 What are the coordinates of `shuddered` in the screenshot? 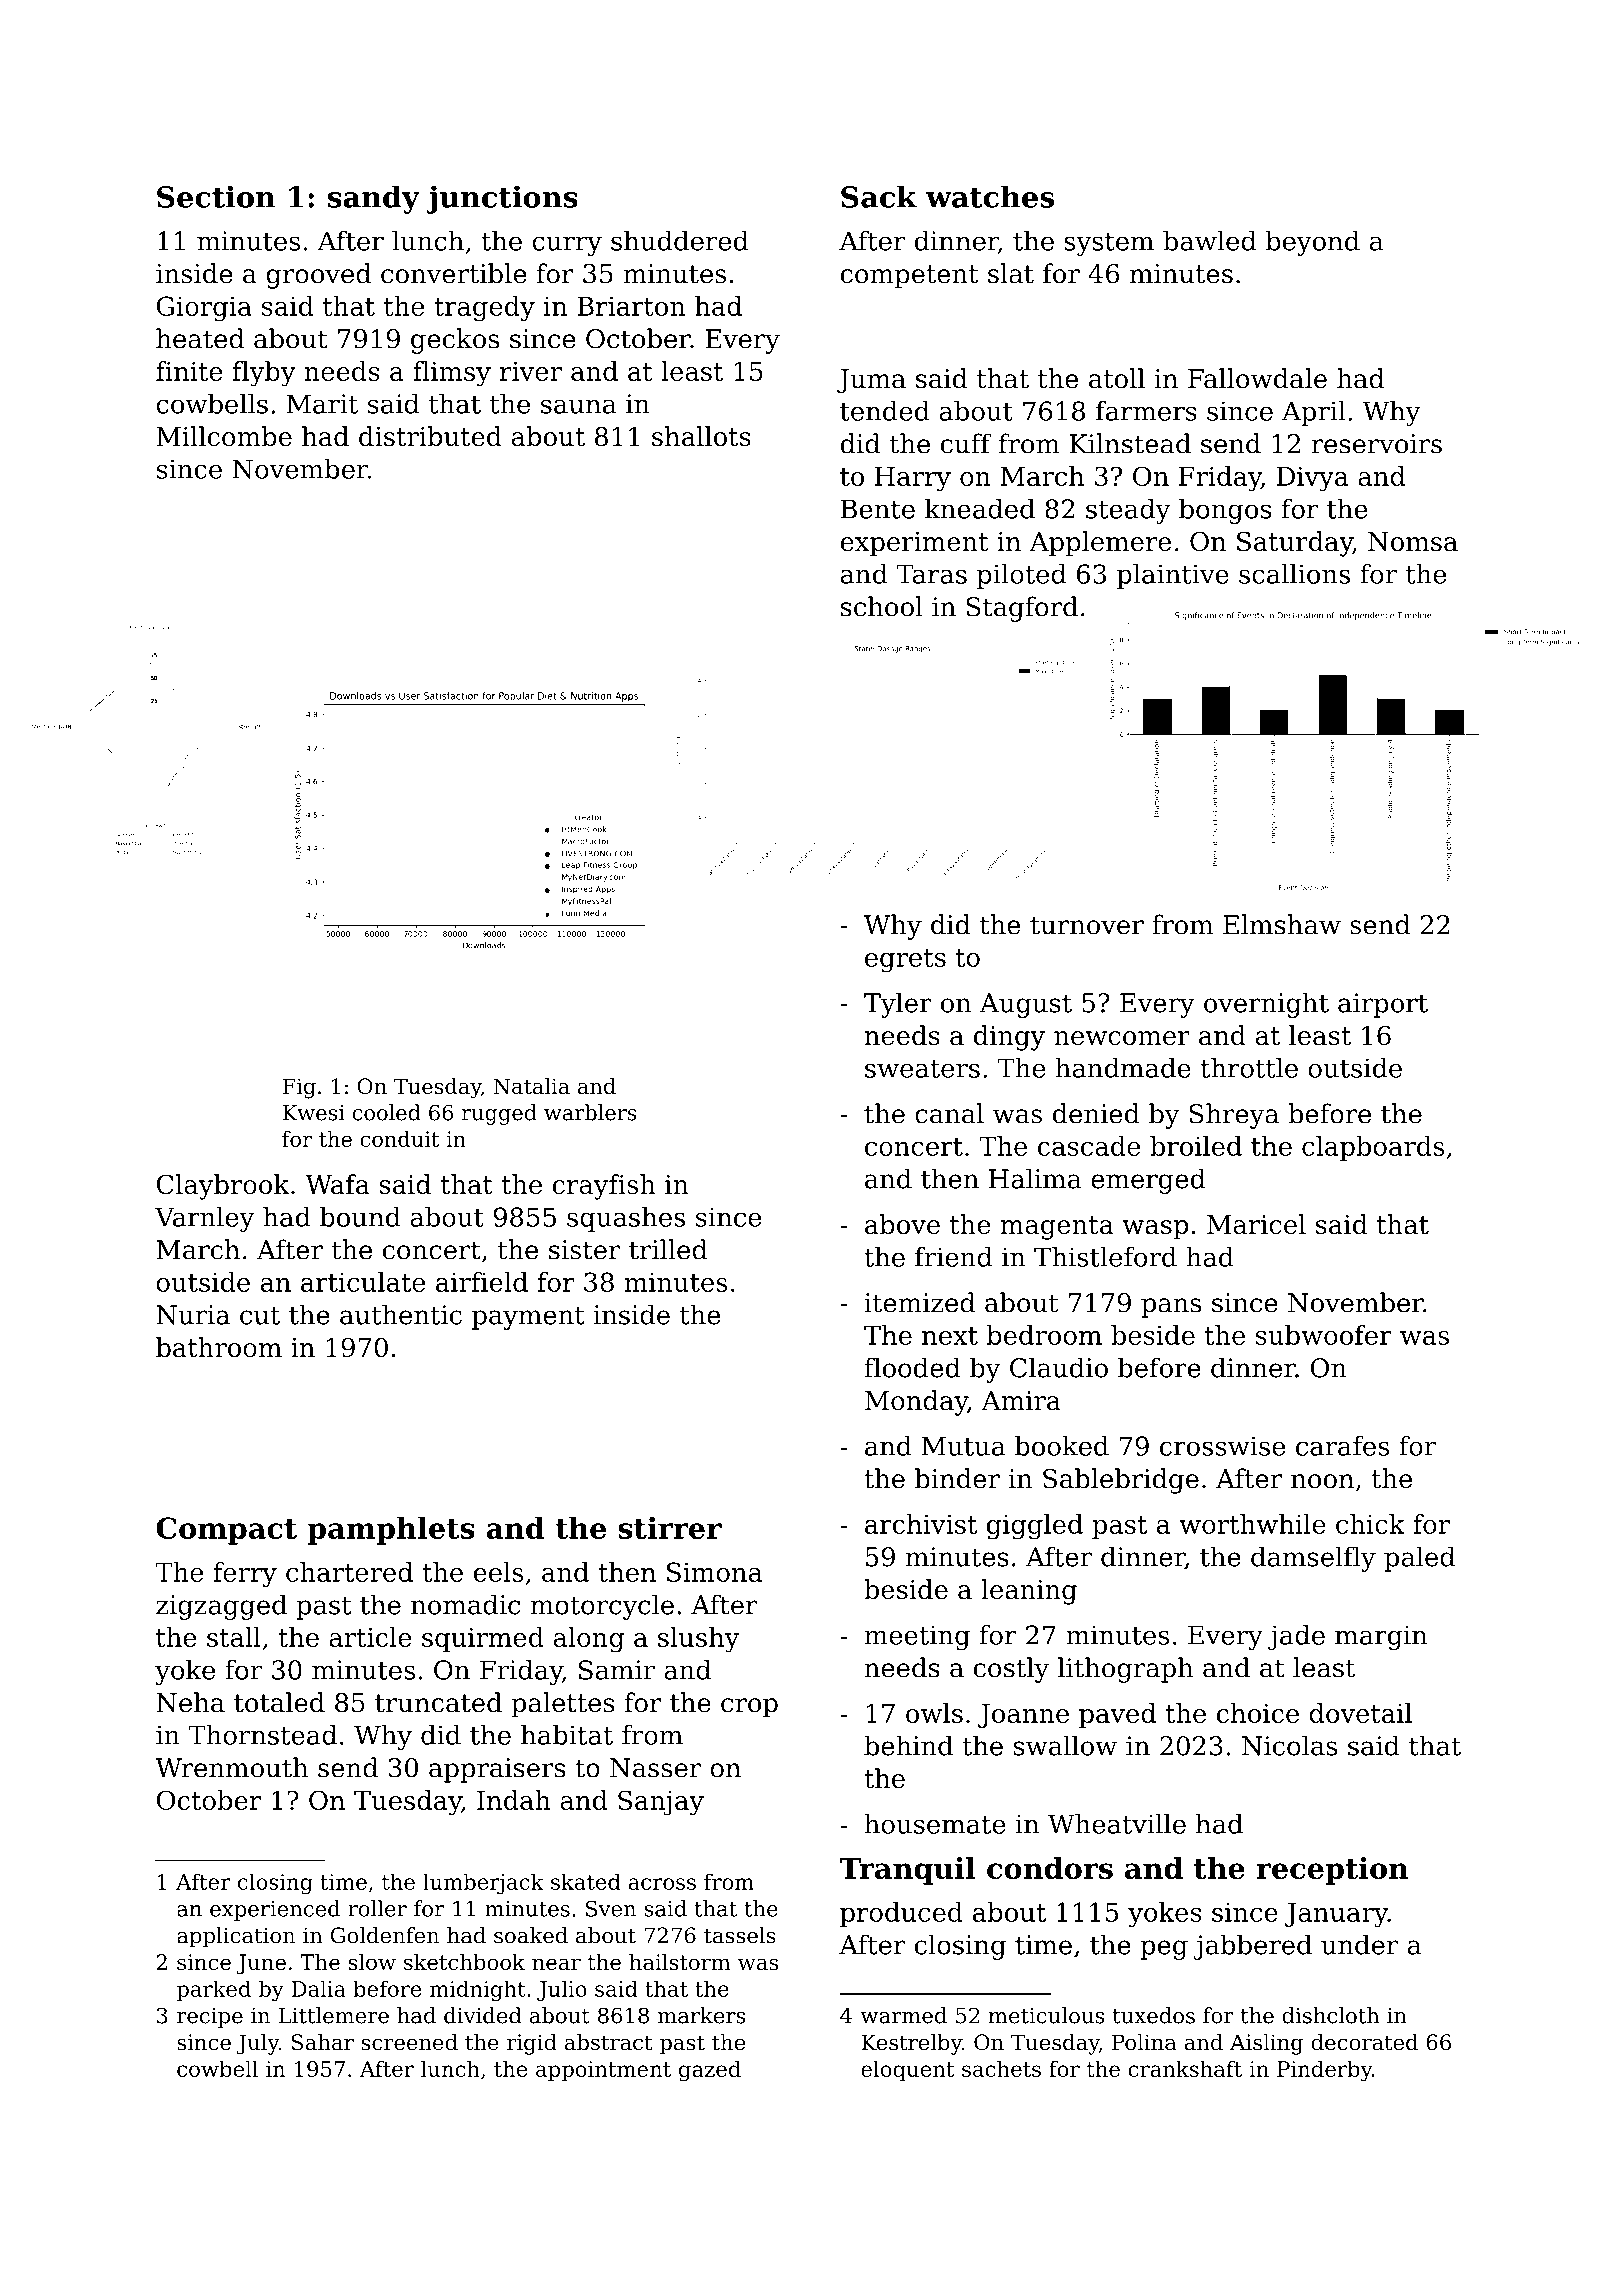 It's located at (680, 240).
